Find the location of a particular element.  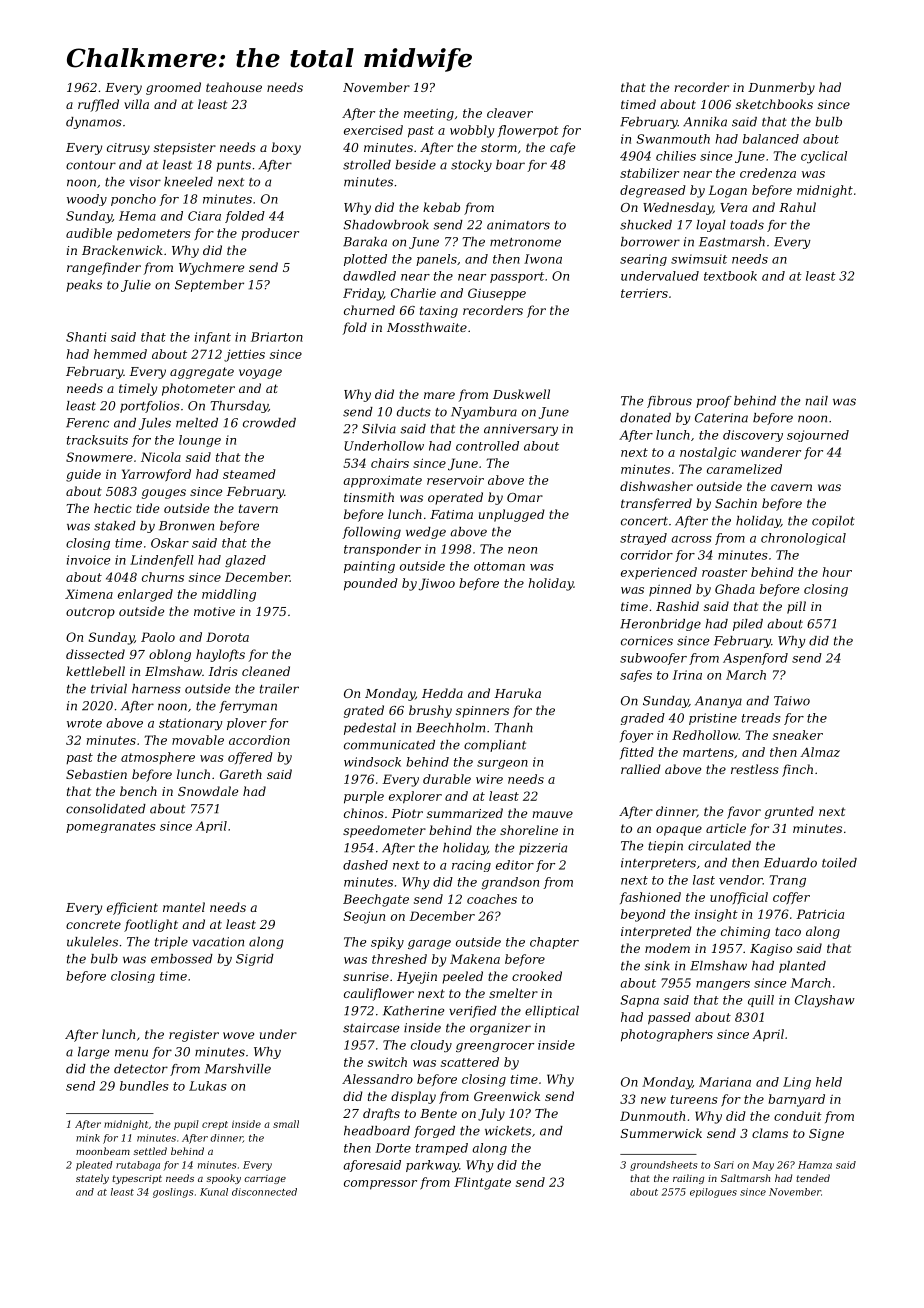

plotted is located at coordinates (365, 260).
